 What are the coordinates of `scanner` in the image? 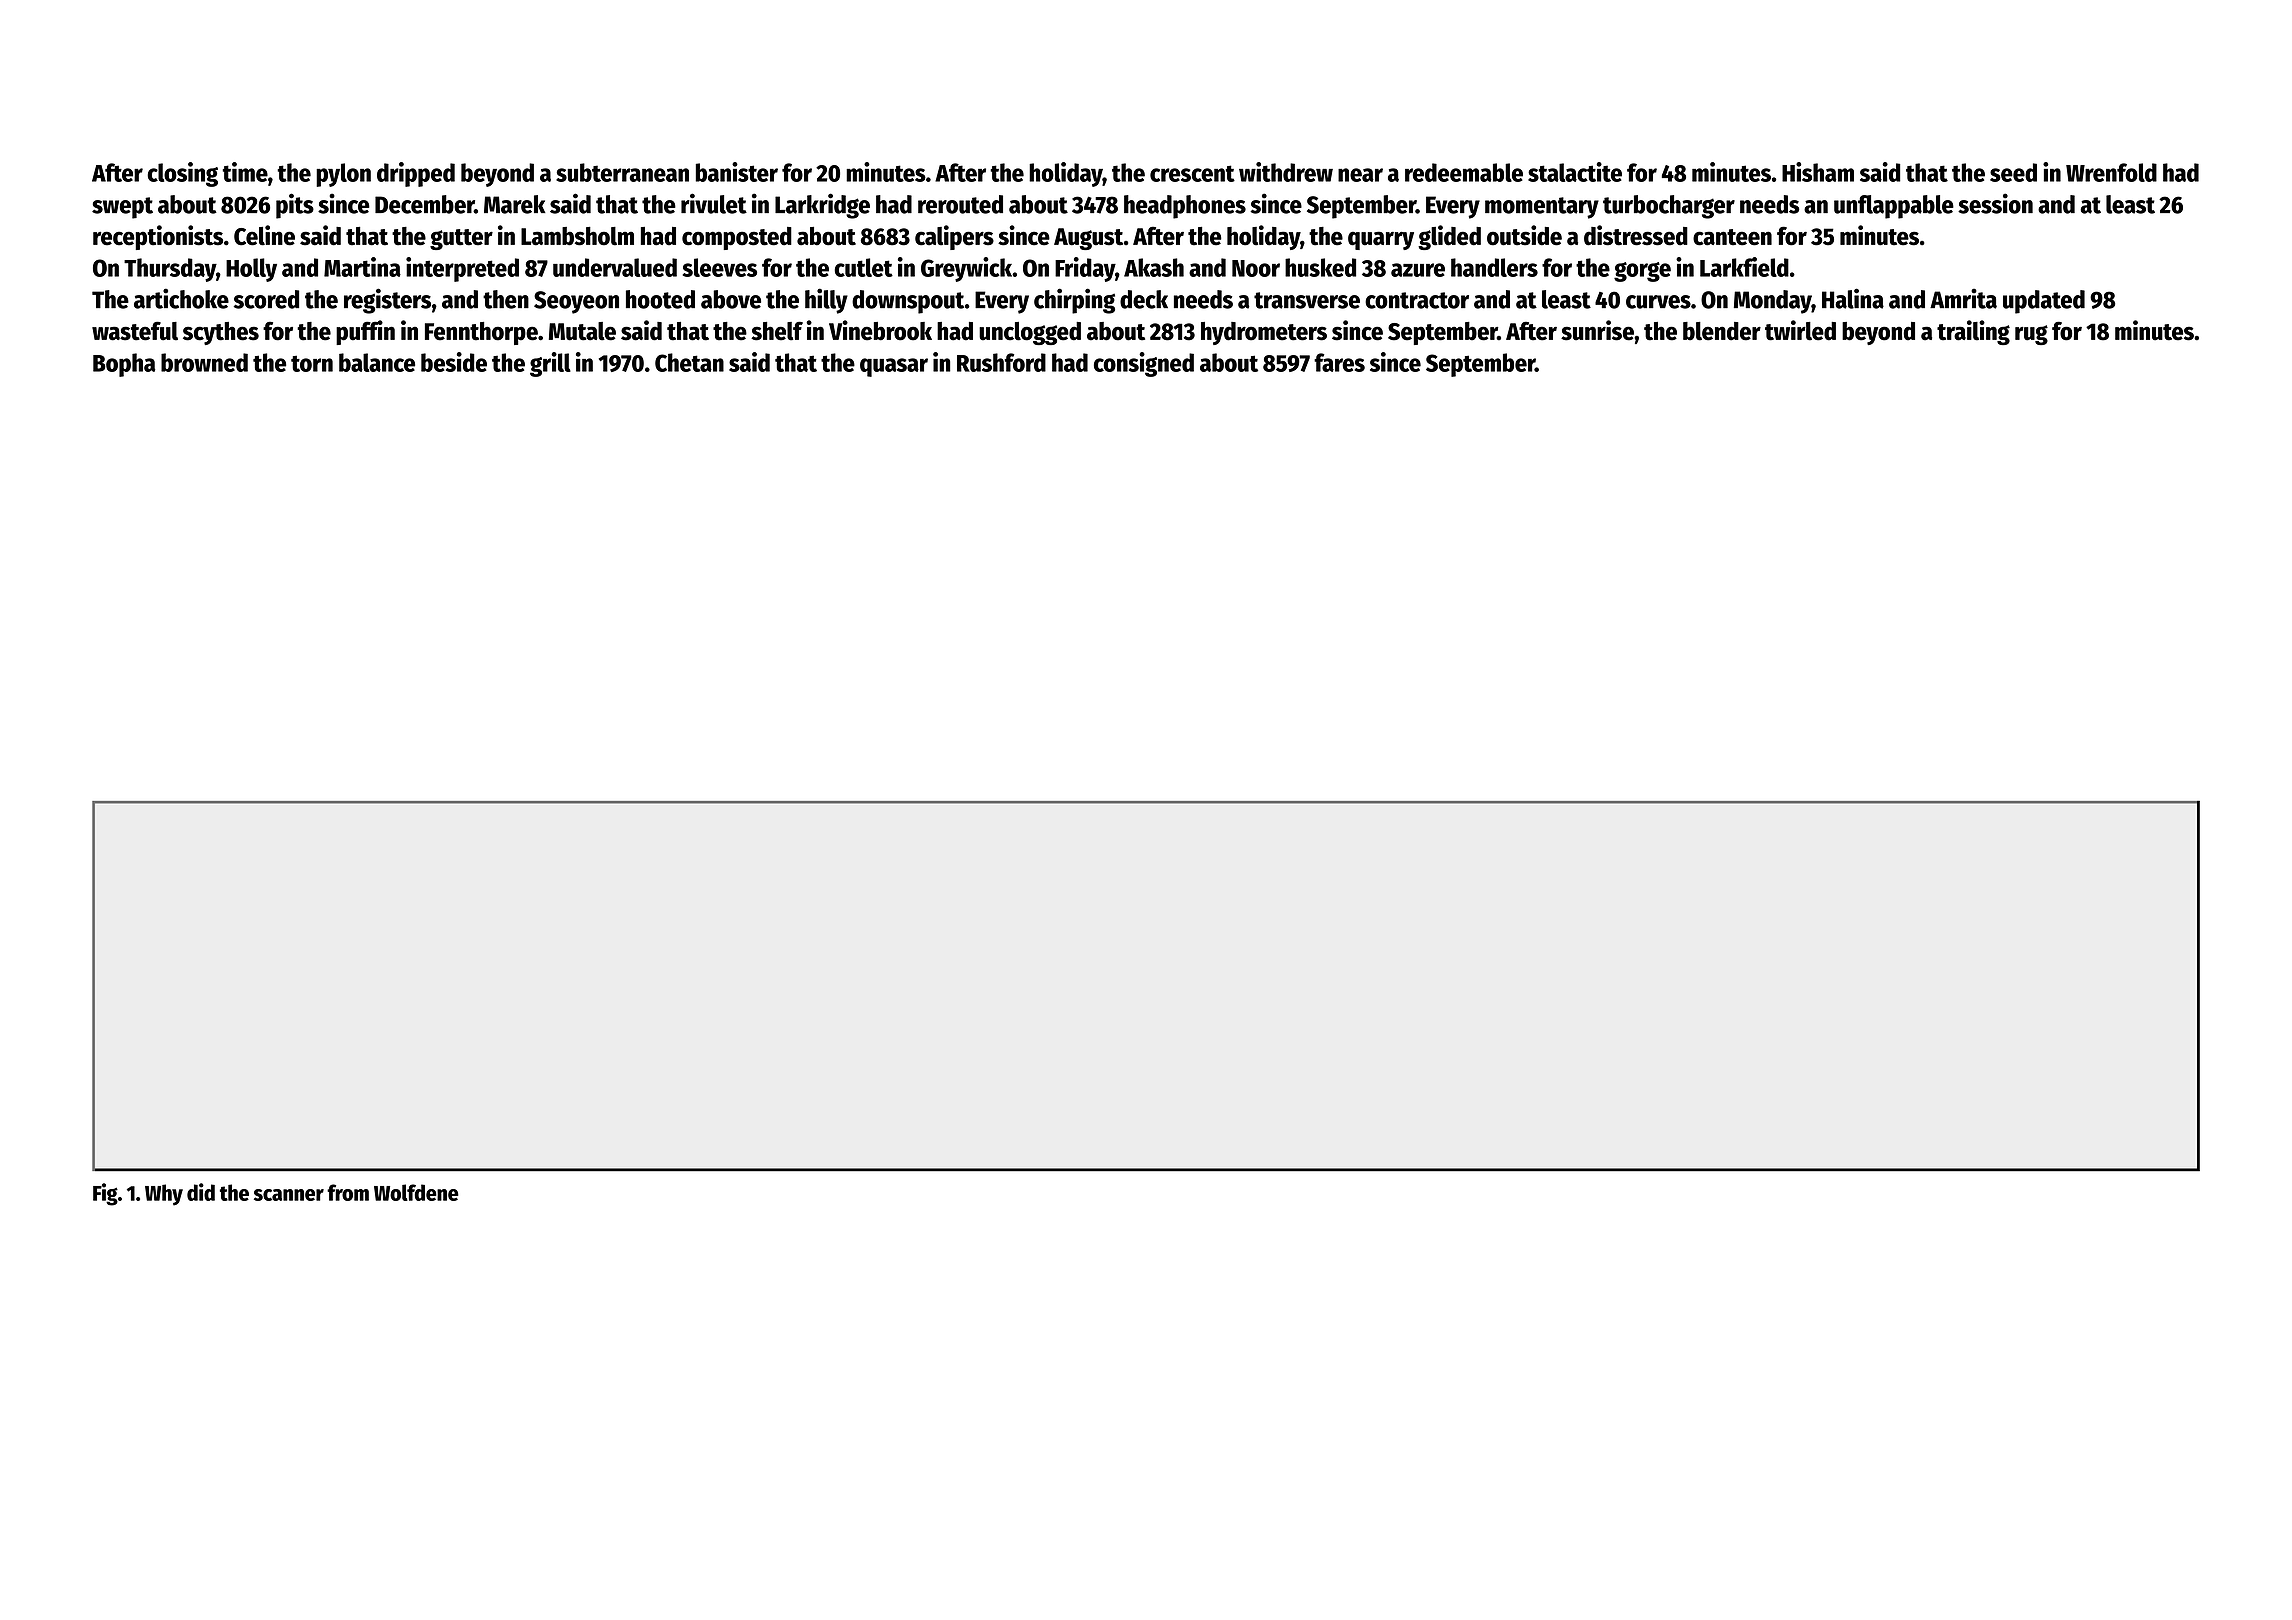 It's located at (289, 1195).
